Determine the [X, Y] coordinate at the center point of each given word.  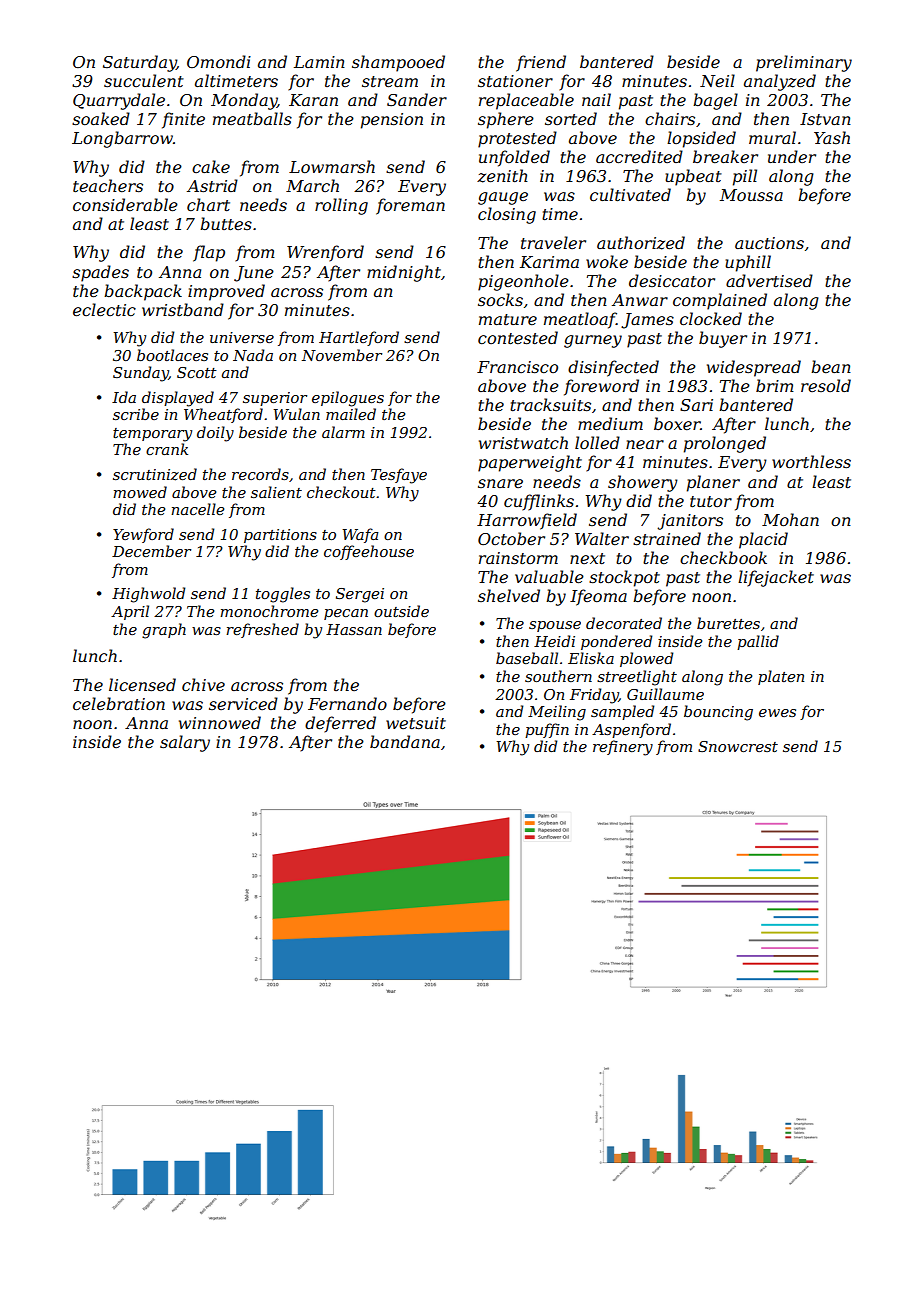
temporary [152, 435]
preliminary [804, 63]
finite [183, 120]
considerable [125, 204]
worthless [811, 461]
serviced [243, 703]
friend [541, 63]
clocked [711, 318]
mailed [351, 414]
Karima [549, 262]
